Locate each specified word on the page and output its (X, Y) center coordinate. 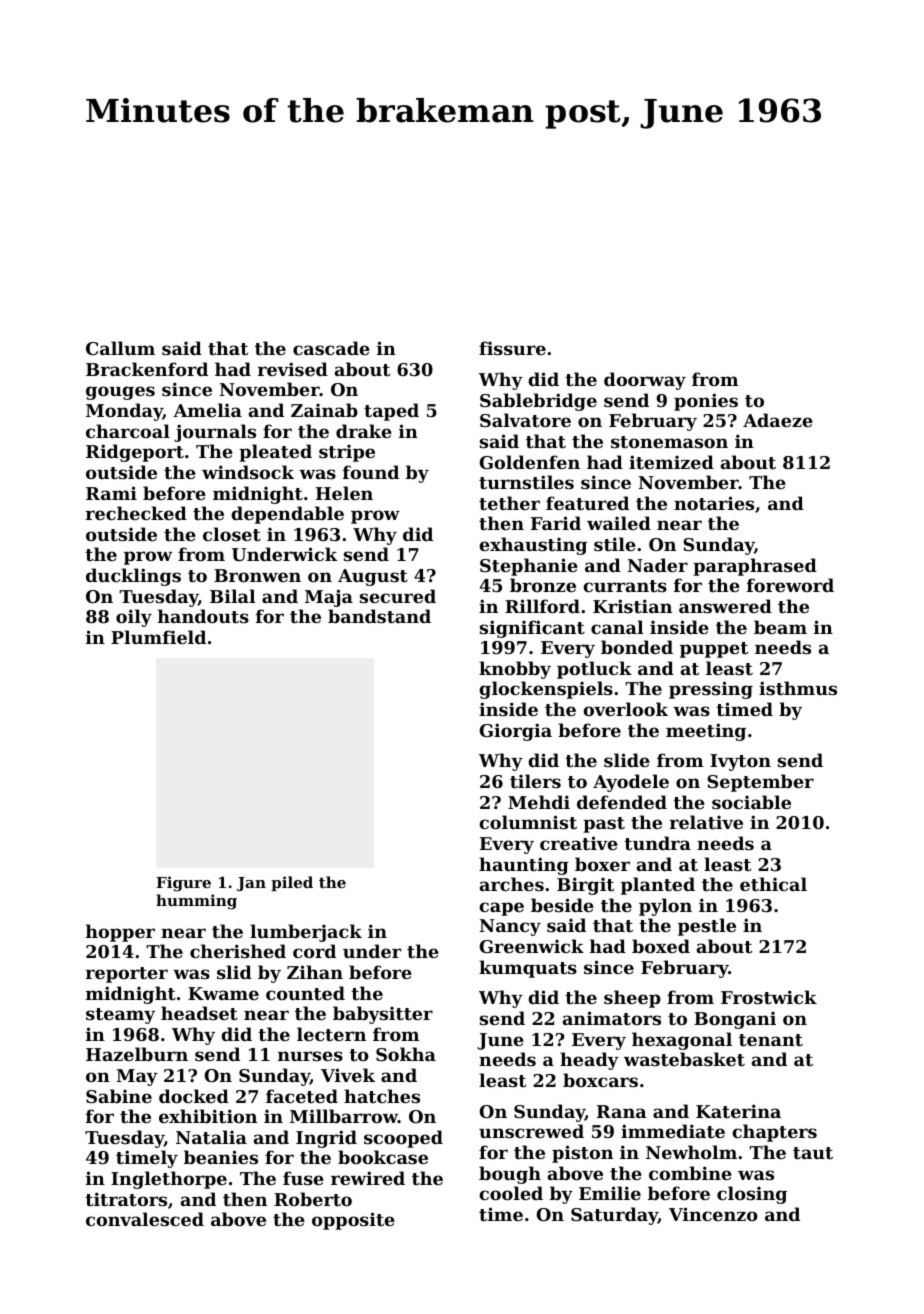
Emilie (610, 1193)
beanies (221, 1157)
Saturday (614, 1216)
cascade (331, 348)
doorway (645, 381)
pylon (665, 907)
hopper (120, 933)
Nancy (510, 927)
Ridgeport (135, 453)
